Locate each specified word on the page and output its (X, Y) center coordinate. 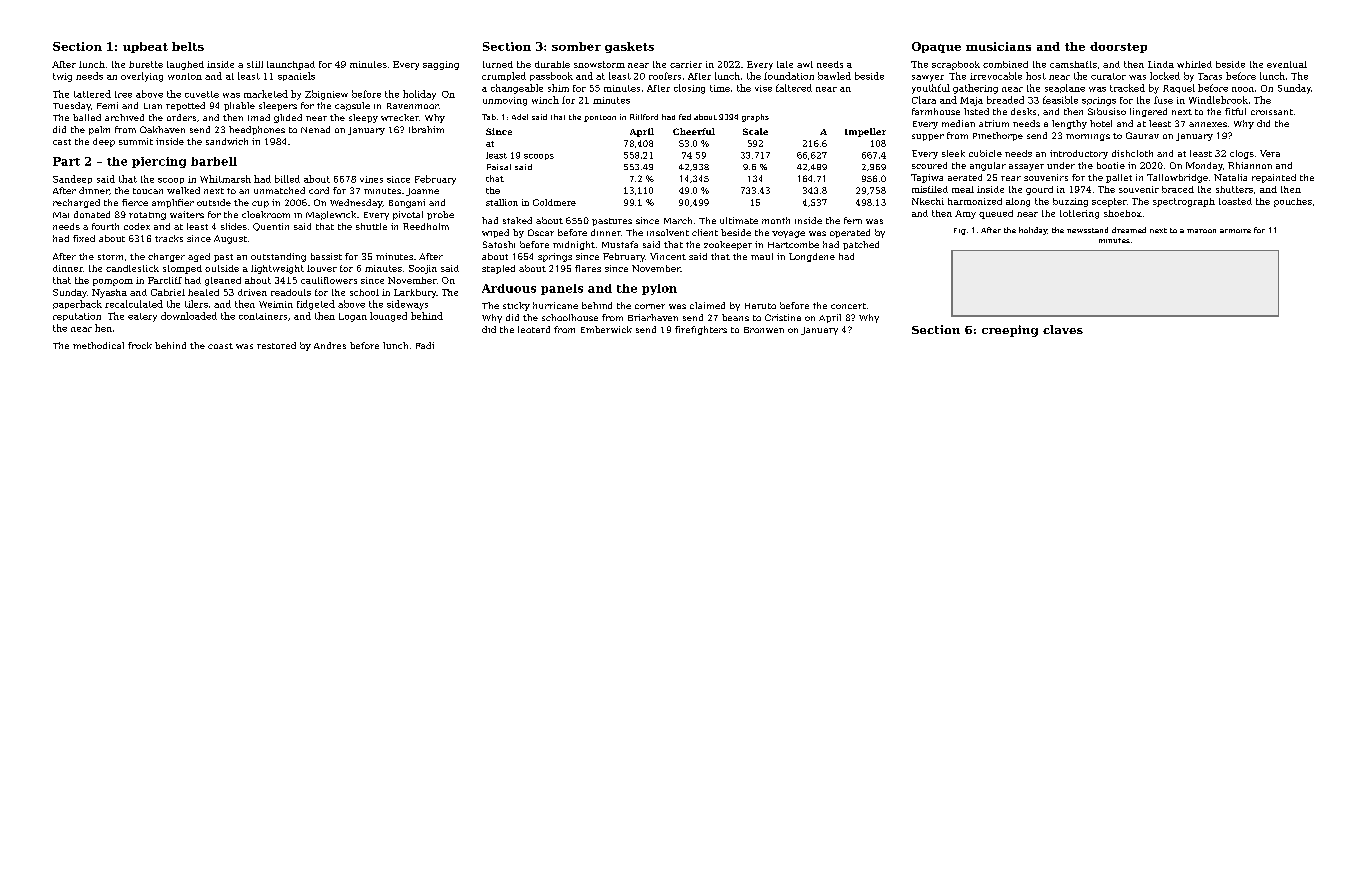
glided (288, 118)
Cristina (783, 317)
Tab (489, 117)
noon (1243, 89)
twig (62, 77)
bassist (326, 256)
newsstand (1087, 230)
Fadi (425, 345)
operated (850, 233)
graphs (755, 118)
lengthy (1069, 124)
